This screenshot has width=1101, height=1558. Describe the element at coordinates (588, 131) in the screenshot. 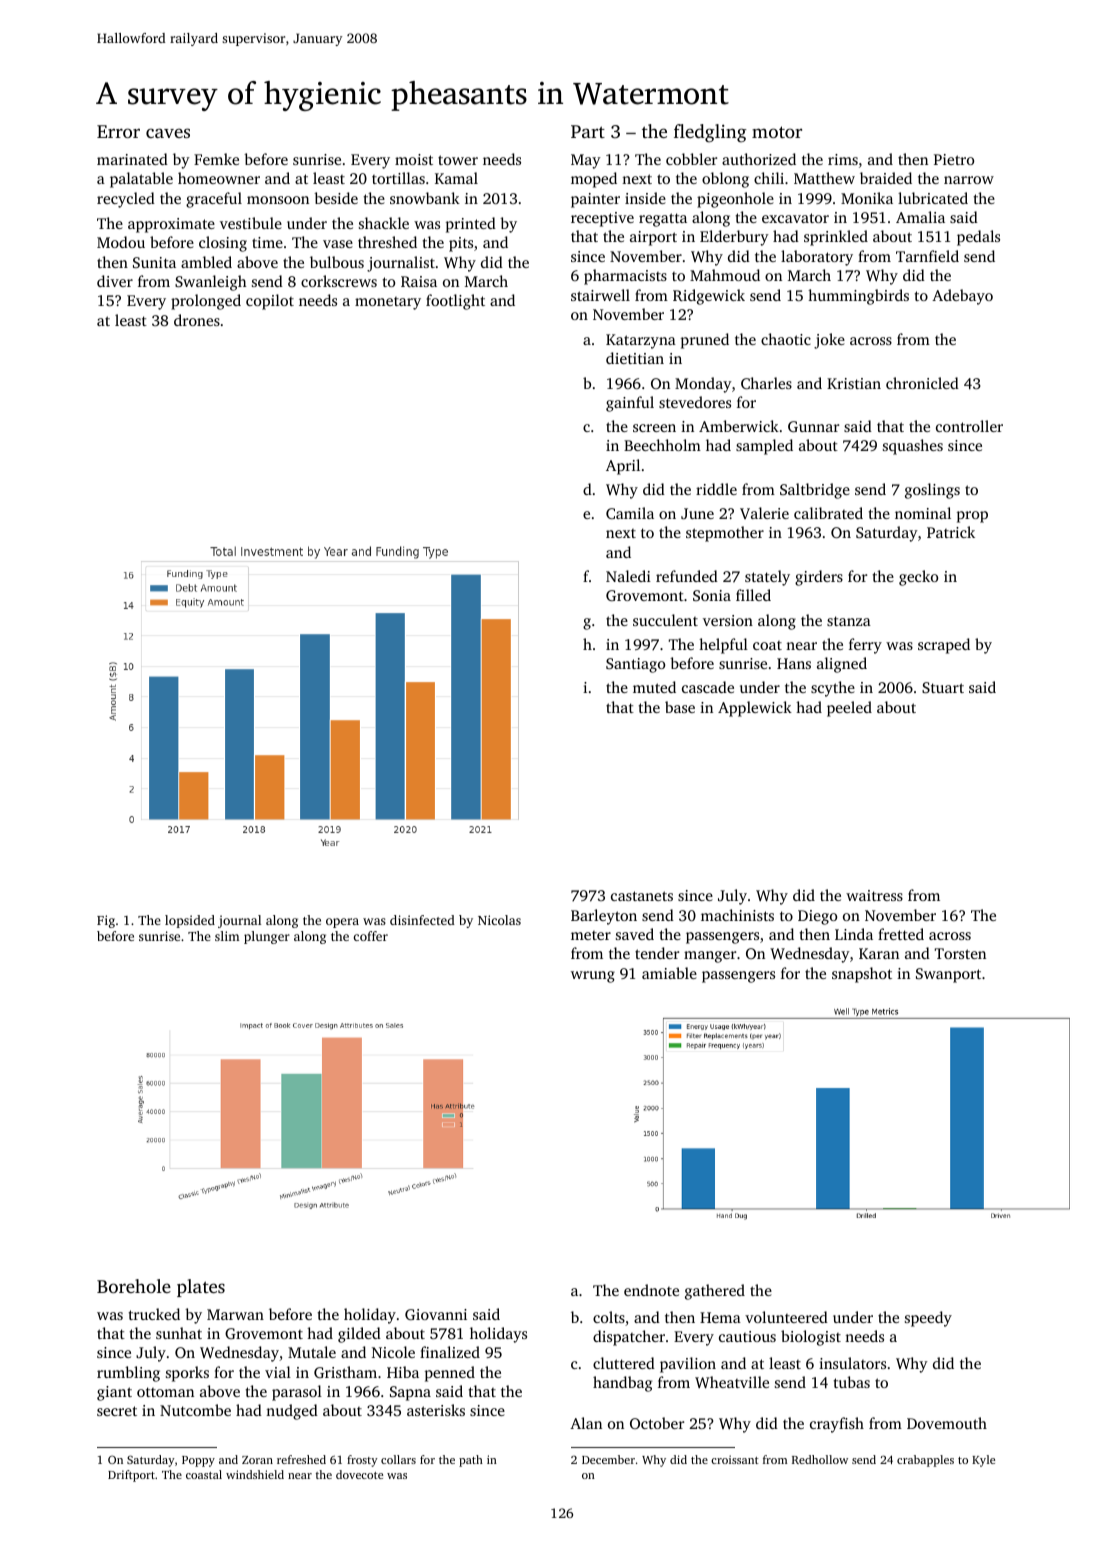

I see `Part` at that location.
